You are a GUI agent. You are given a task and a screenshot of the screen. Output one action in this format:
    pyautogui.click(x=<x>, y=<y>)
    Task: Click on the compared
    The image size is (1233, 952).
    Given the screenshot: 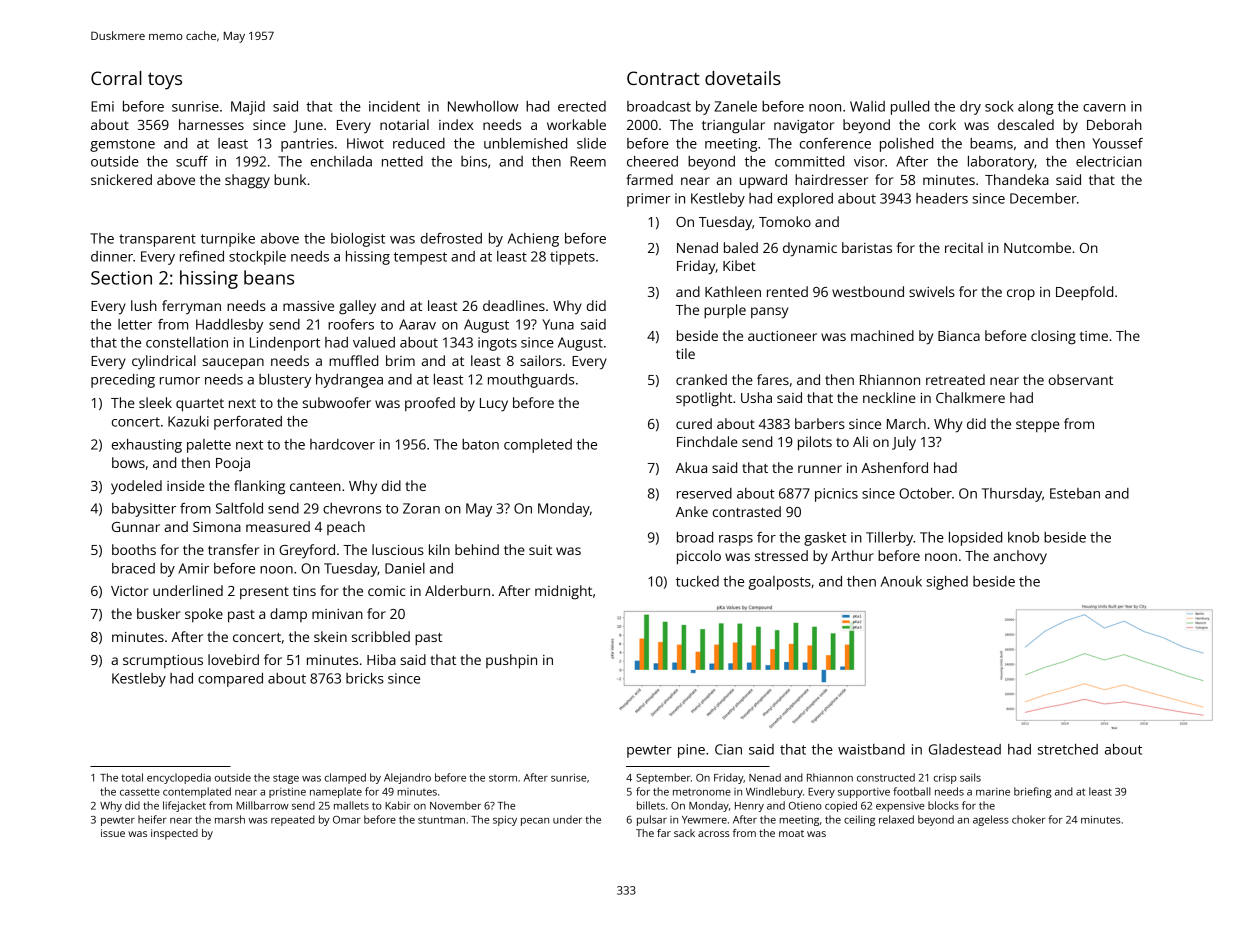 What is the action you would take?
    pyautogui.click(x=230, y=680)
